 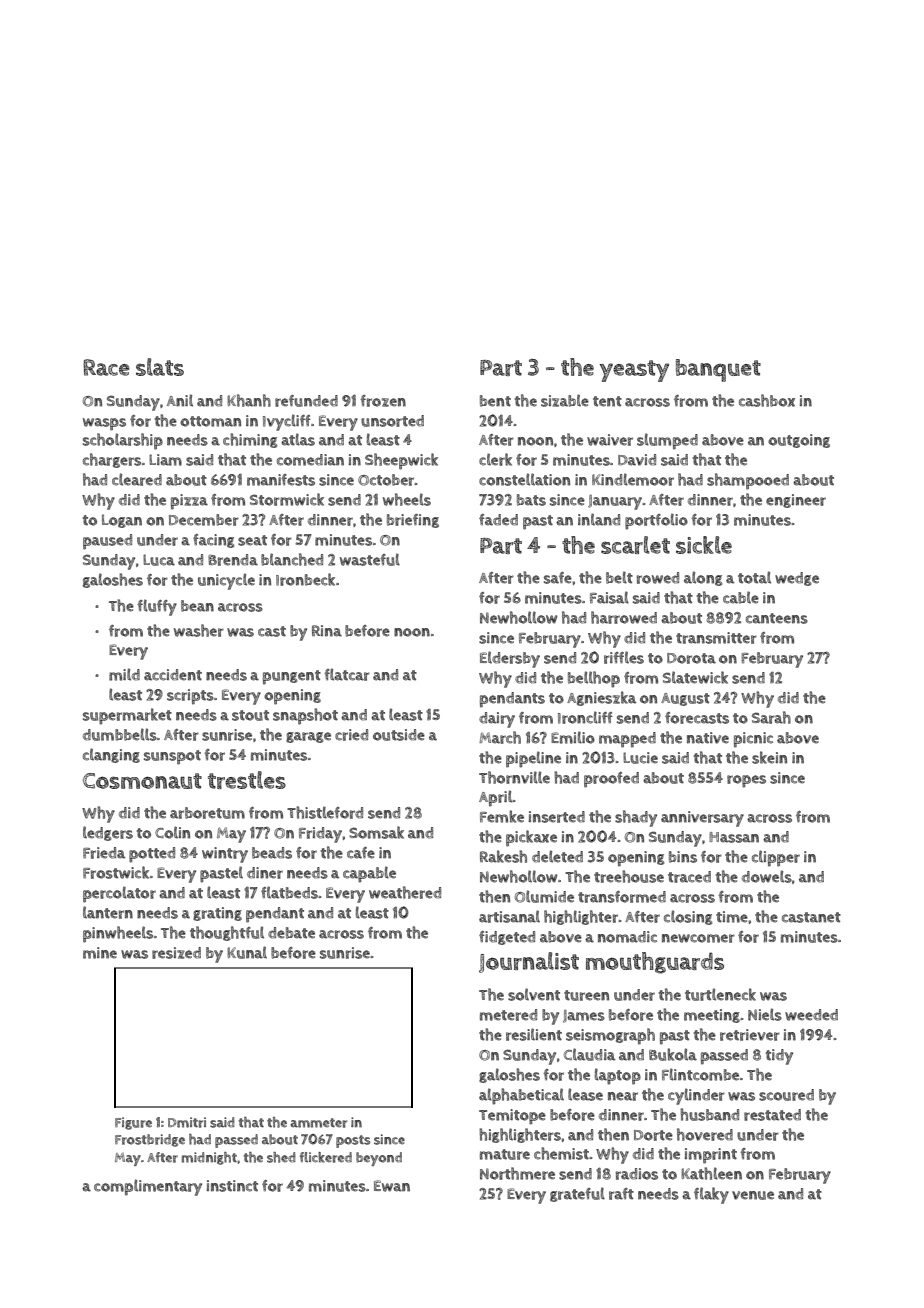 What do you see at coordinates (700, 1074) in the screenshot?
I see `Flintcombe` at bounding box center [700, 1074].
